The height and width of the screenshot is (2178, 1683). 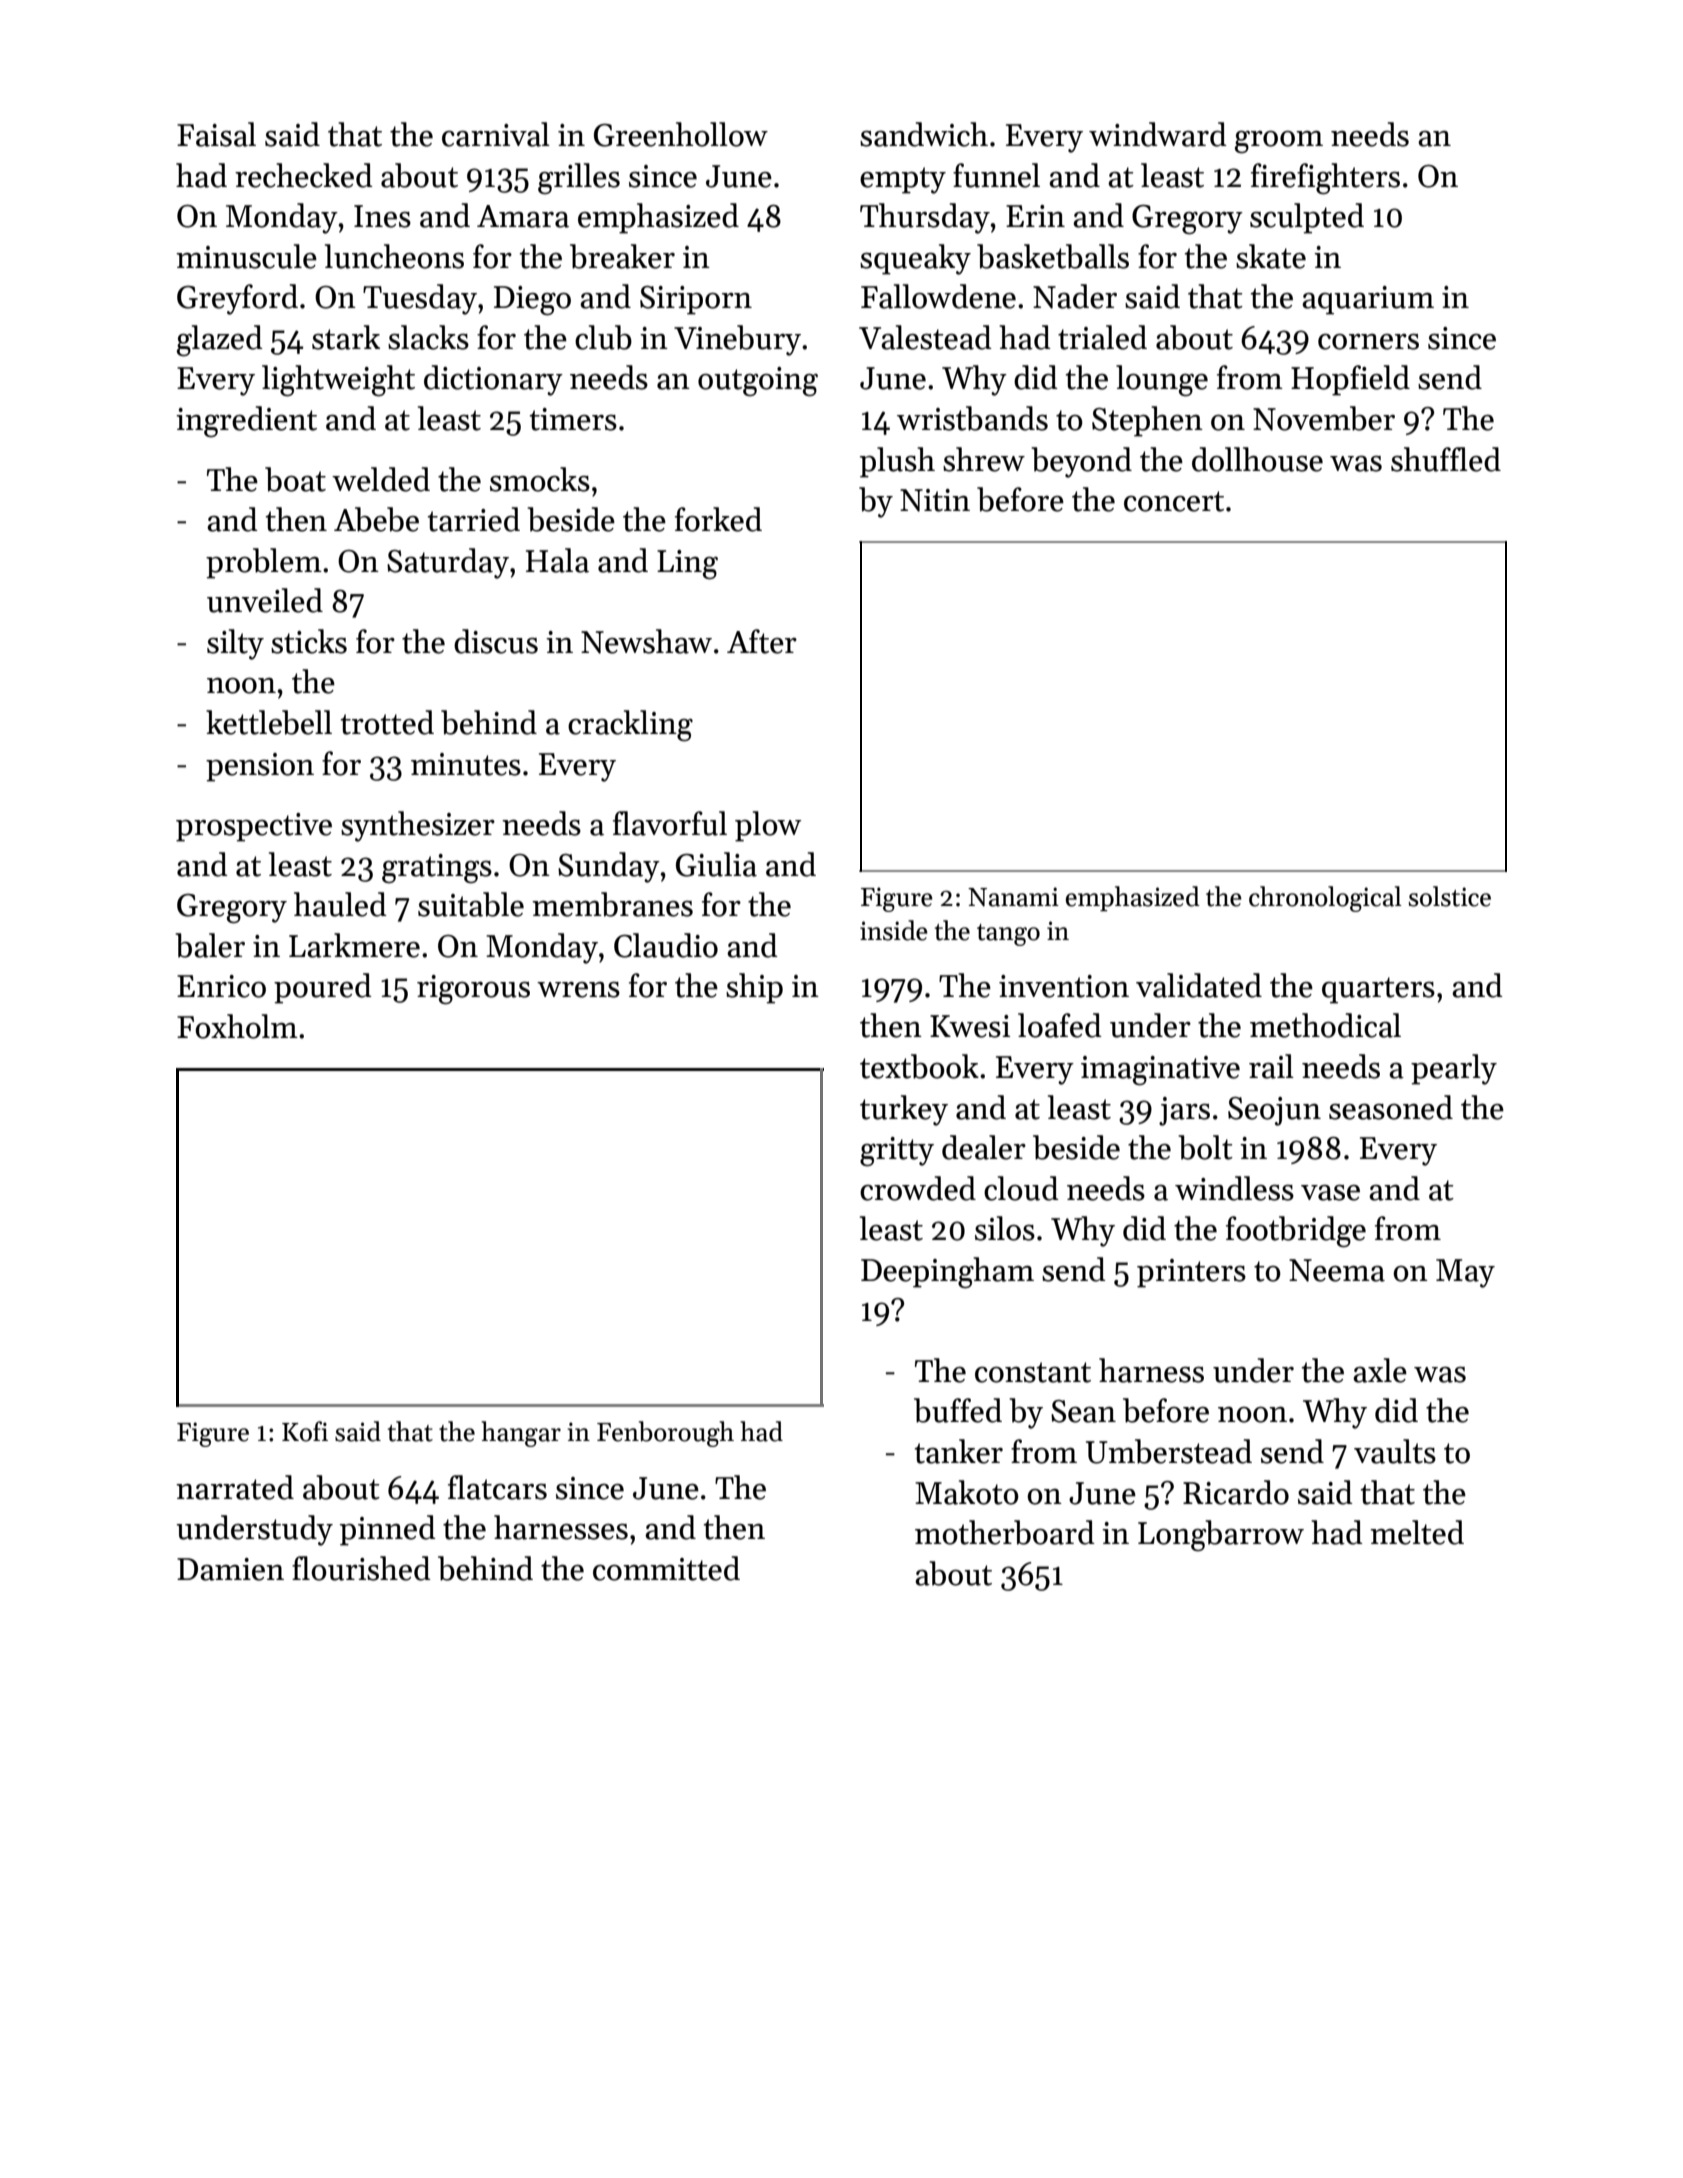 What do you see at coordinates (924, 134) in the screenshot?
I see `sandwich` at bounding box center [924, 134].
